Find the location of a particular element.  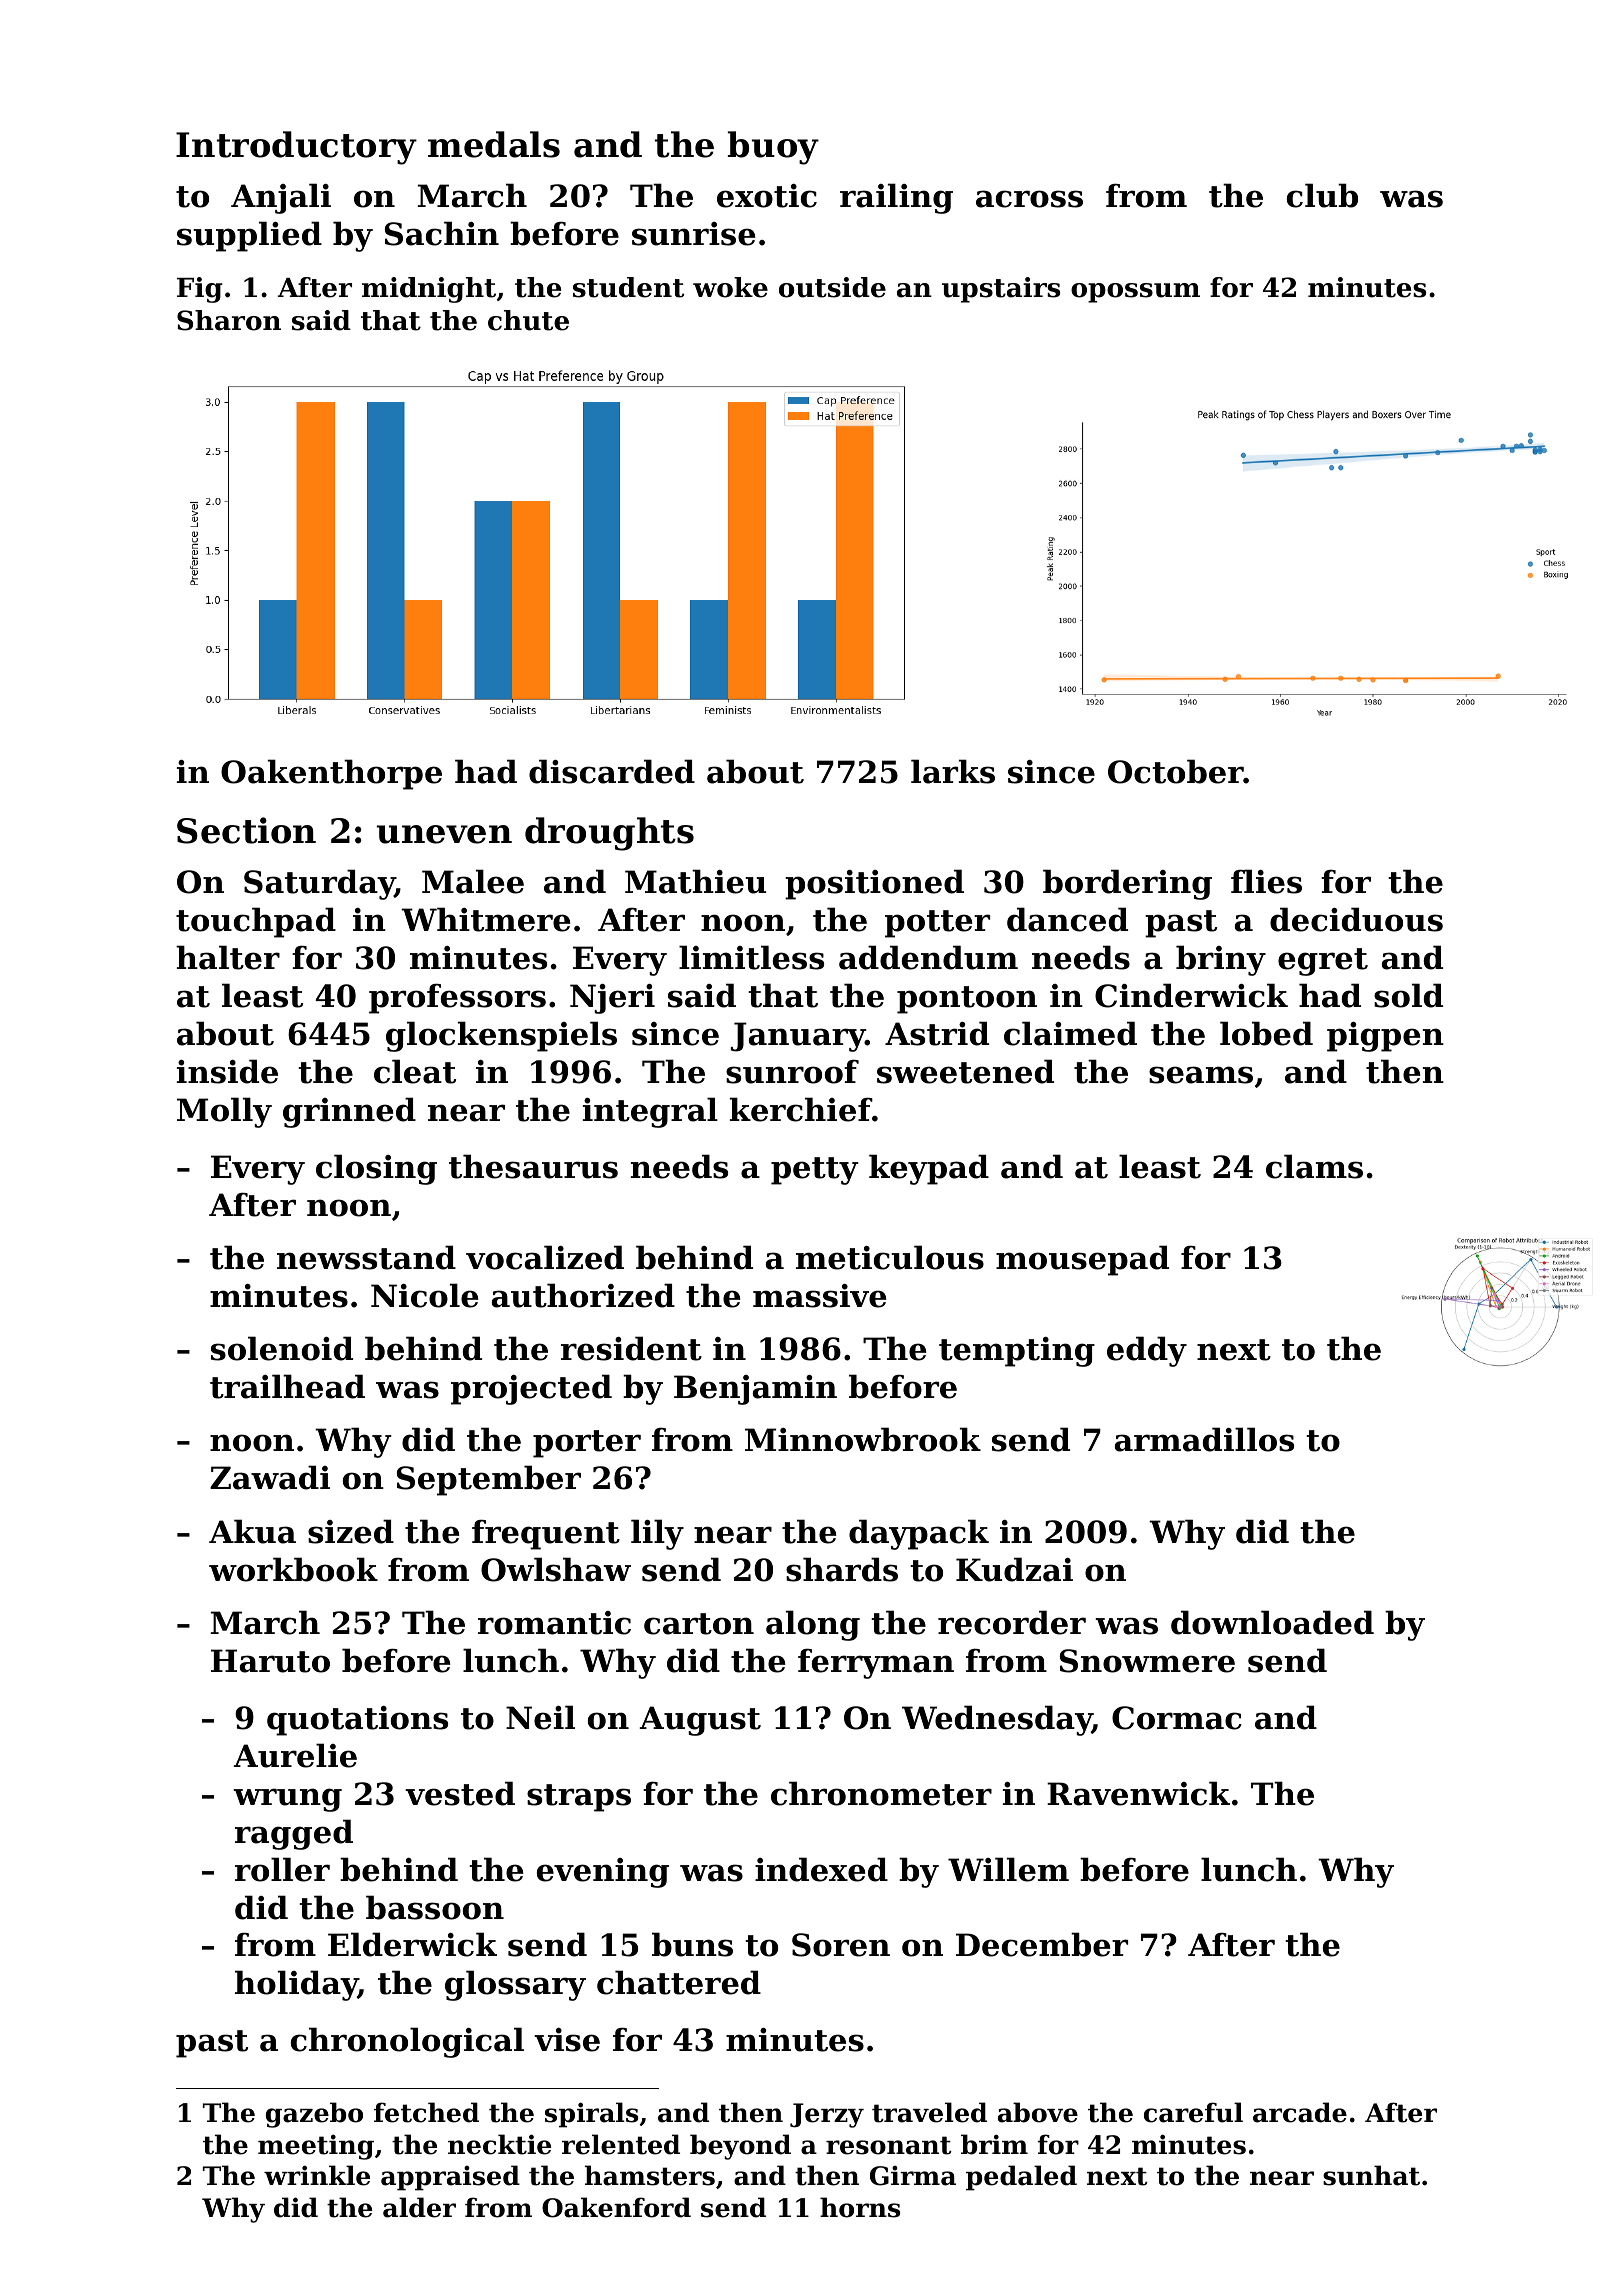

Introductory is located at coordinates (296, 148).
